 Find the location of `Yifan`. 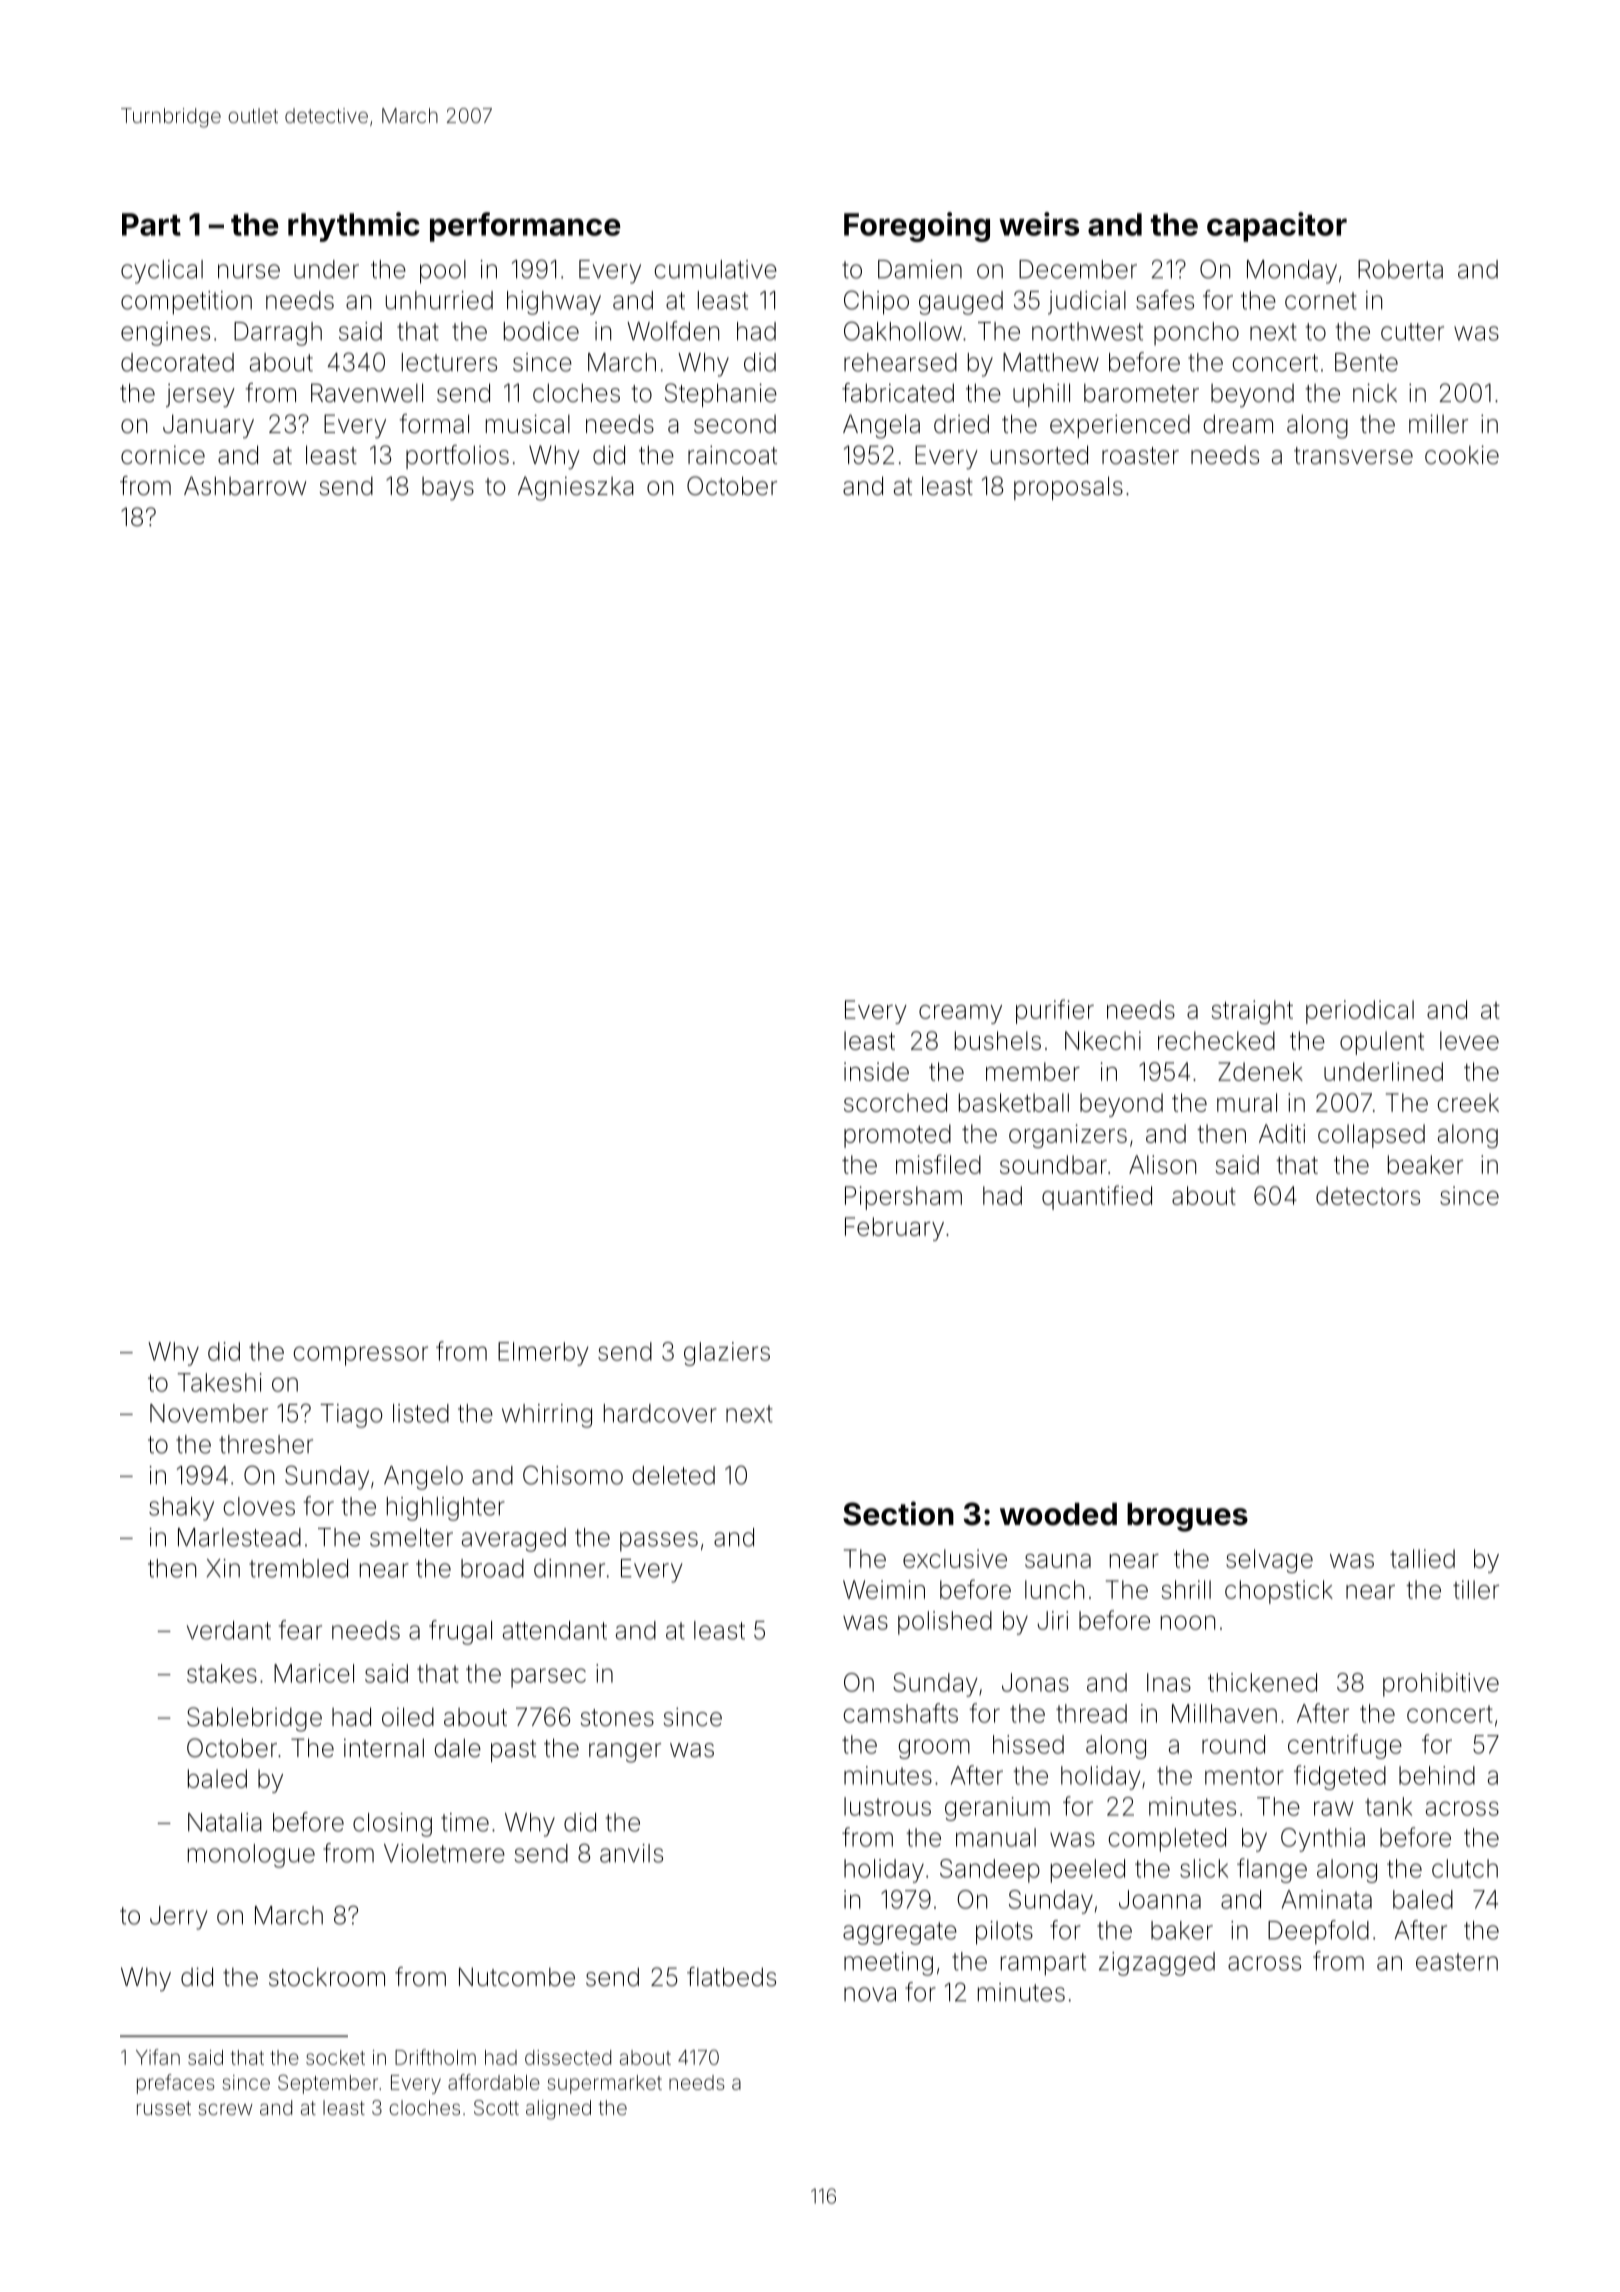

Yifan is located at coordinates (158, 2057).
